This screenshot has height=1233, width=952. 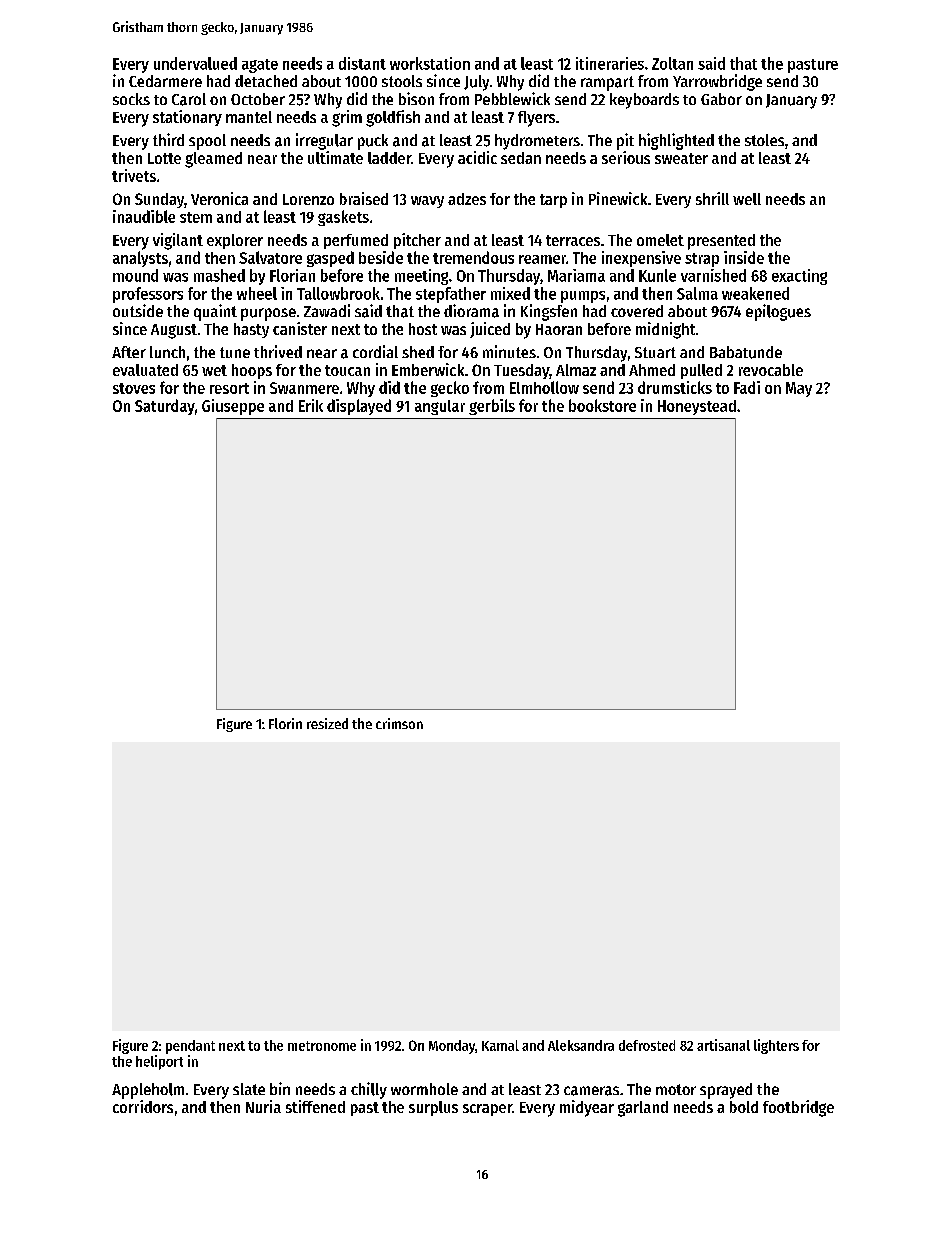 I want to click on itineraries, so click(x=610, y=63).
